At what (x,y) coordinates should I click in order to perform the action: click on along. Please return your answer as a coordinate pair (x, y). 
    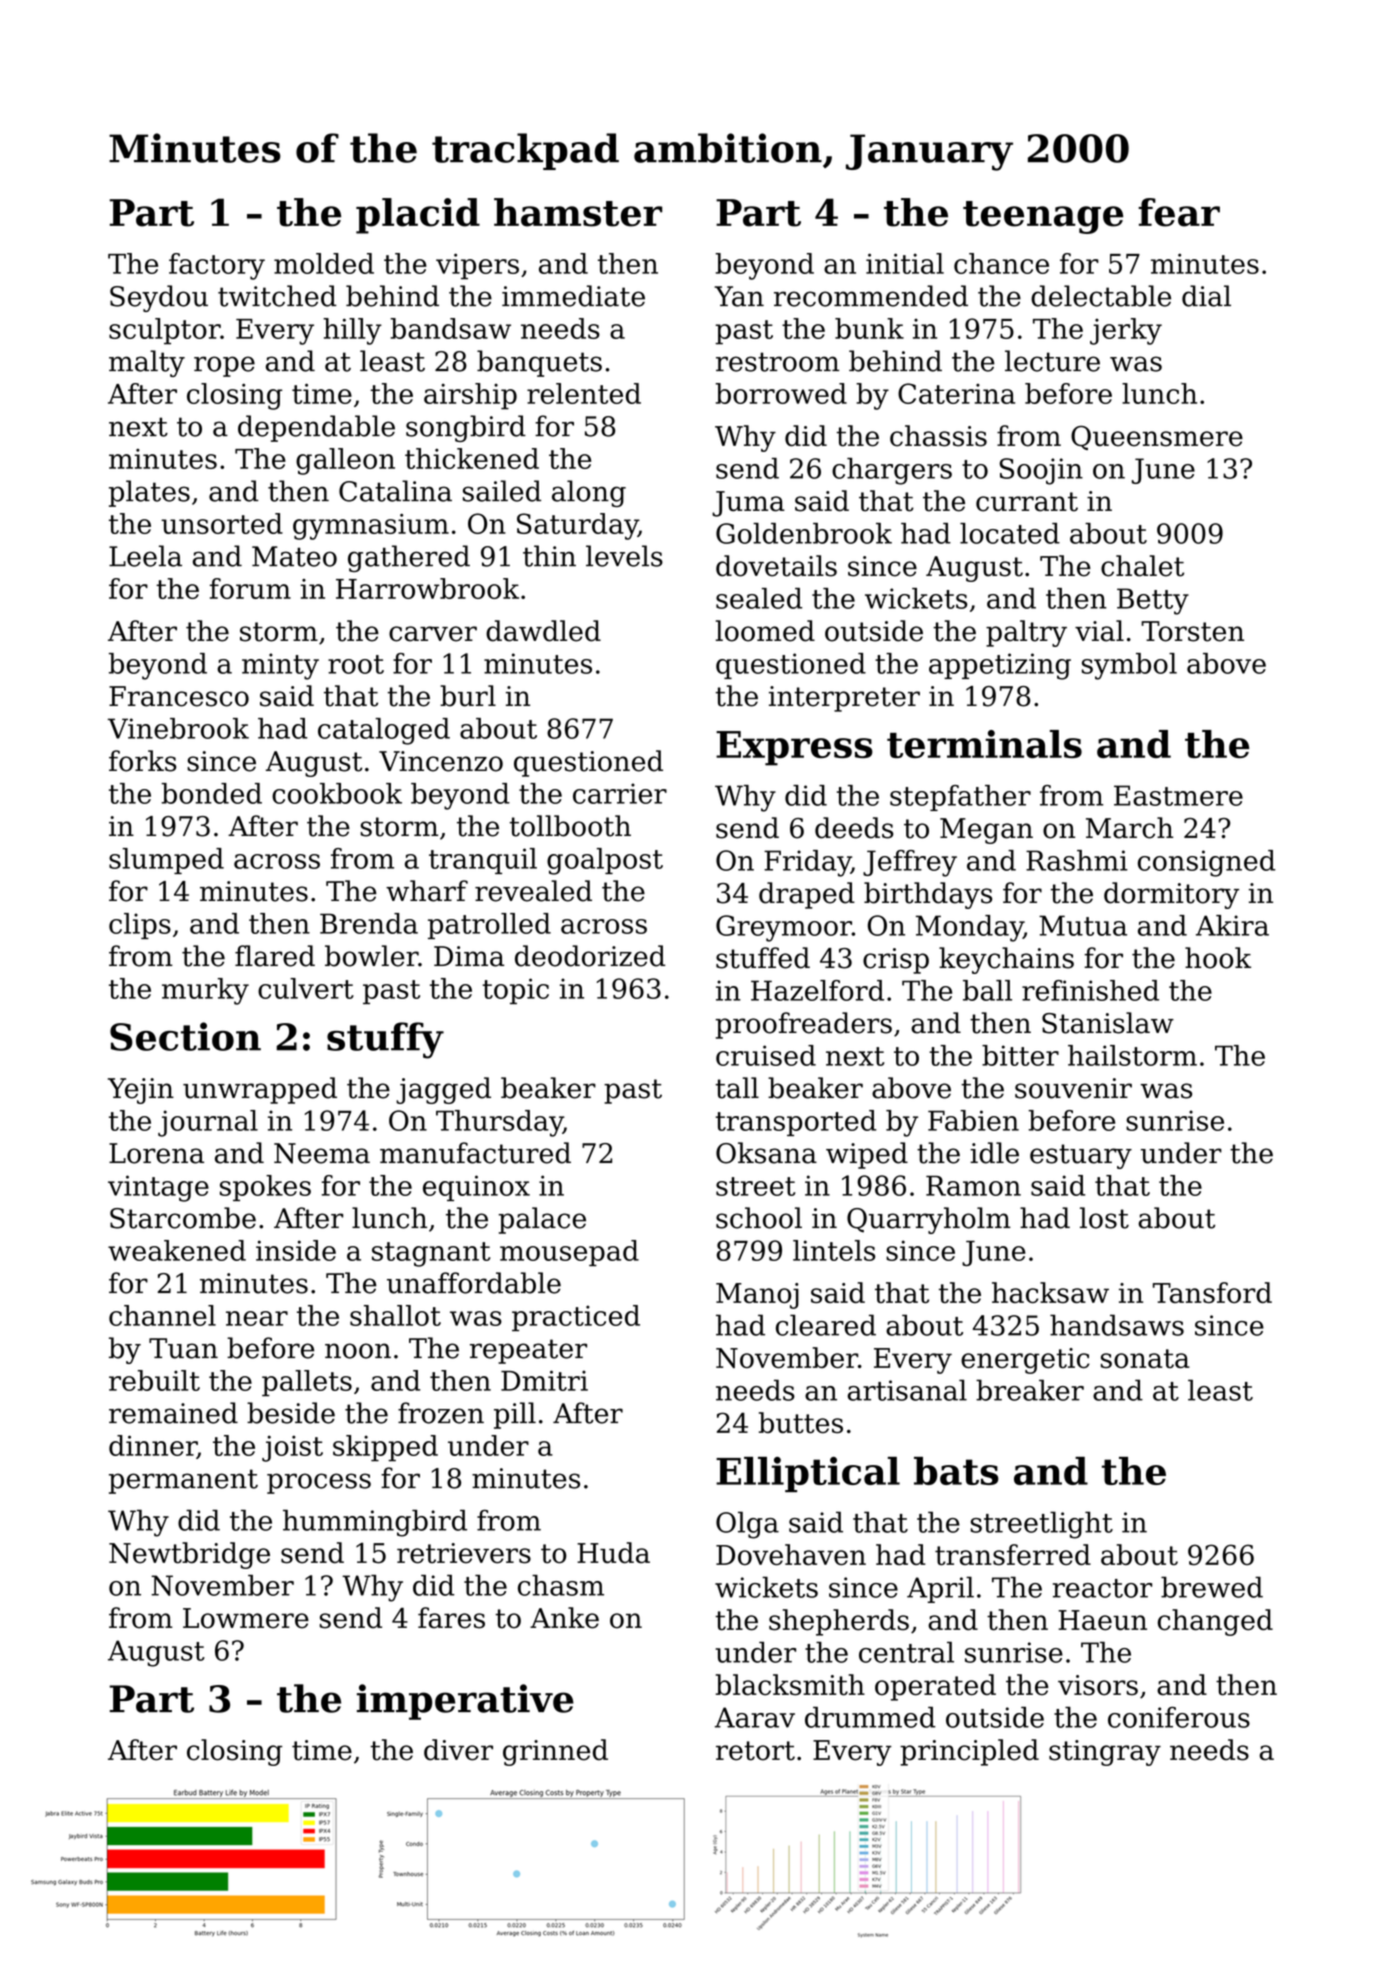
    Looking at the image, I should click on (589, 493).
